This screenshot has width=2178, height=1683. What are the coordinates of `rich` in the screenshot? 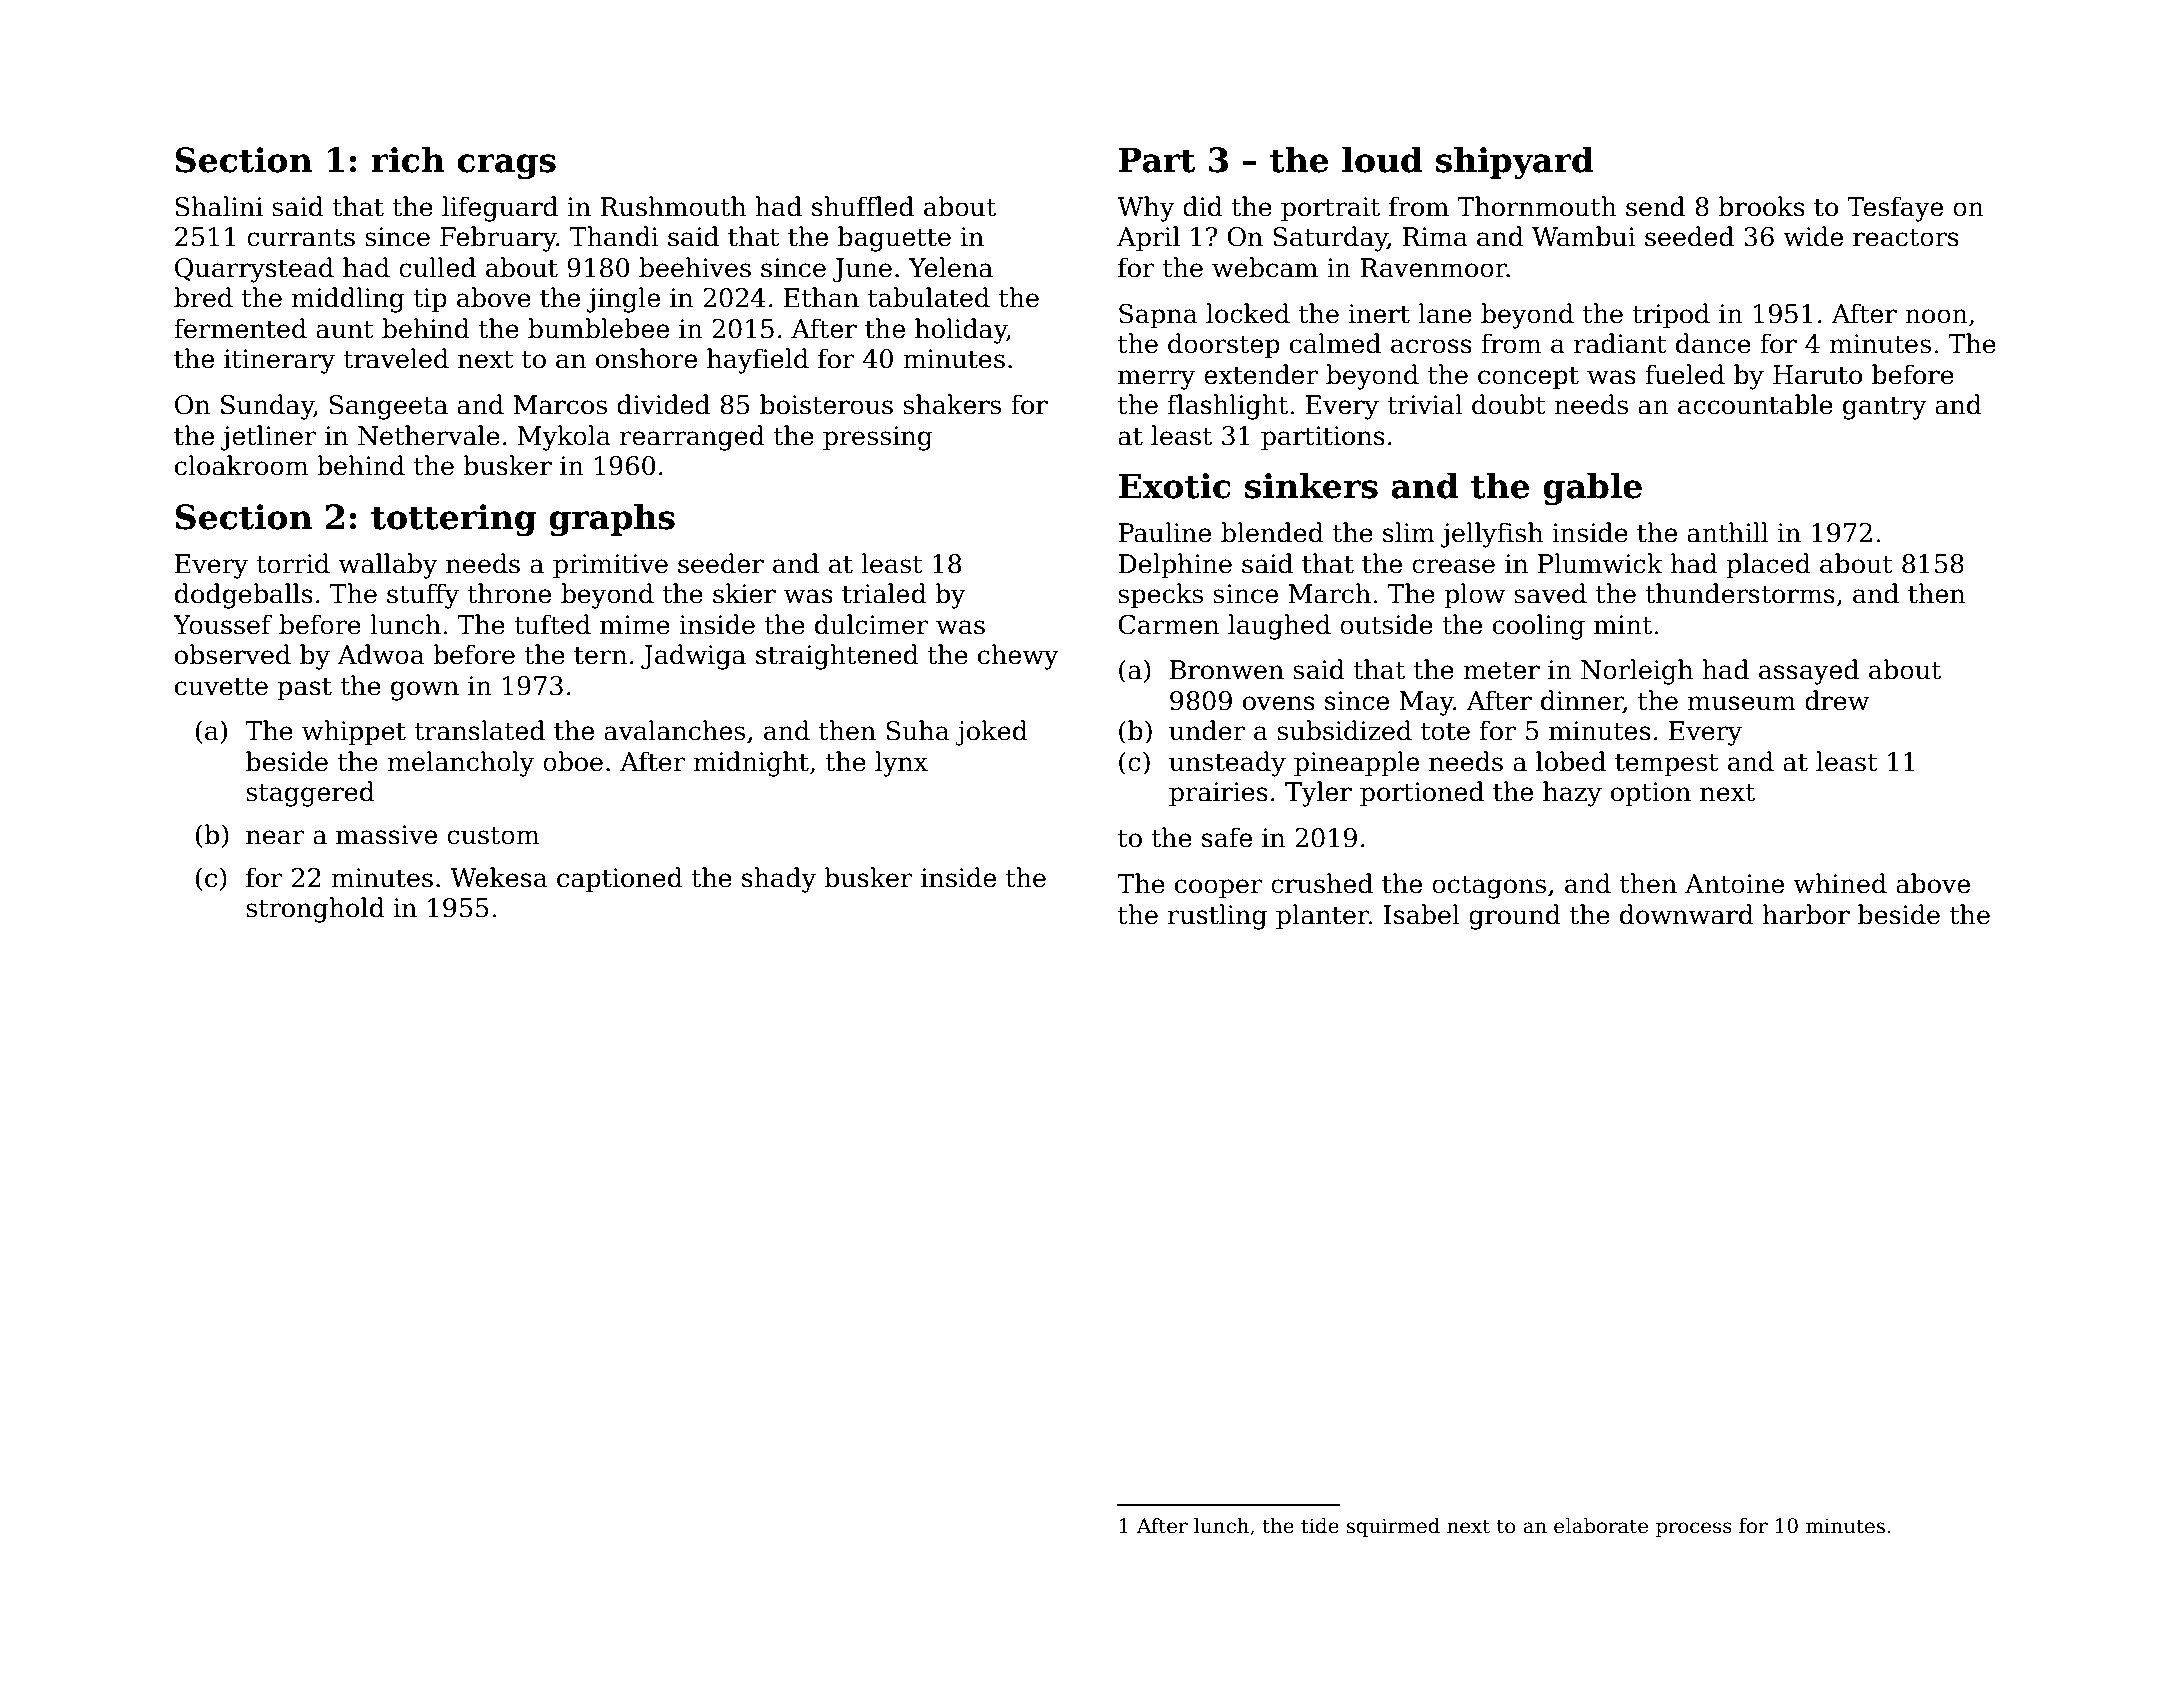 It's located at (408, 159).
